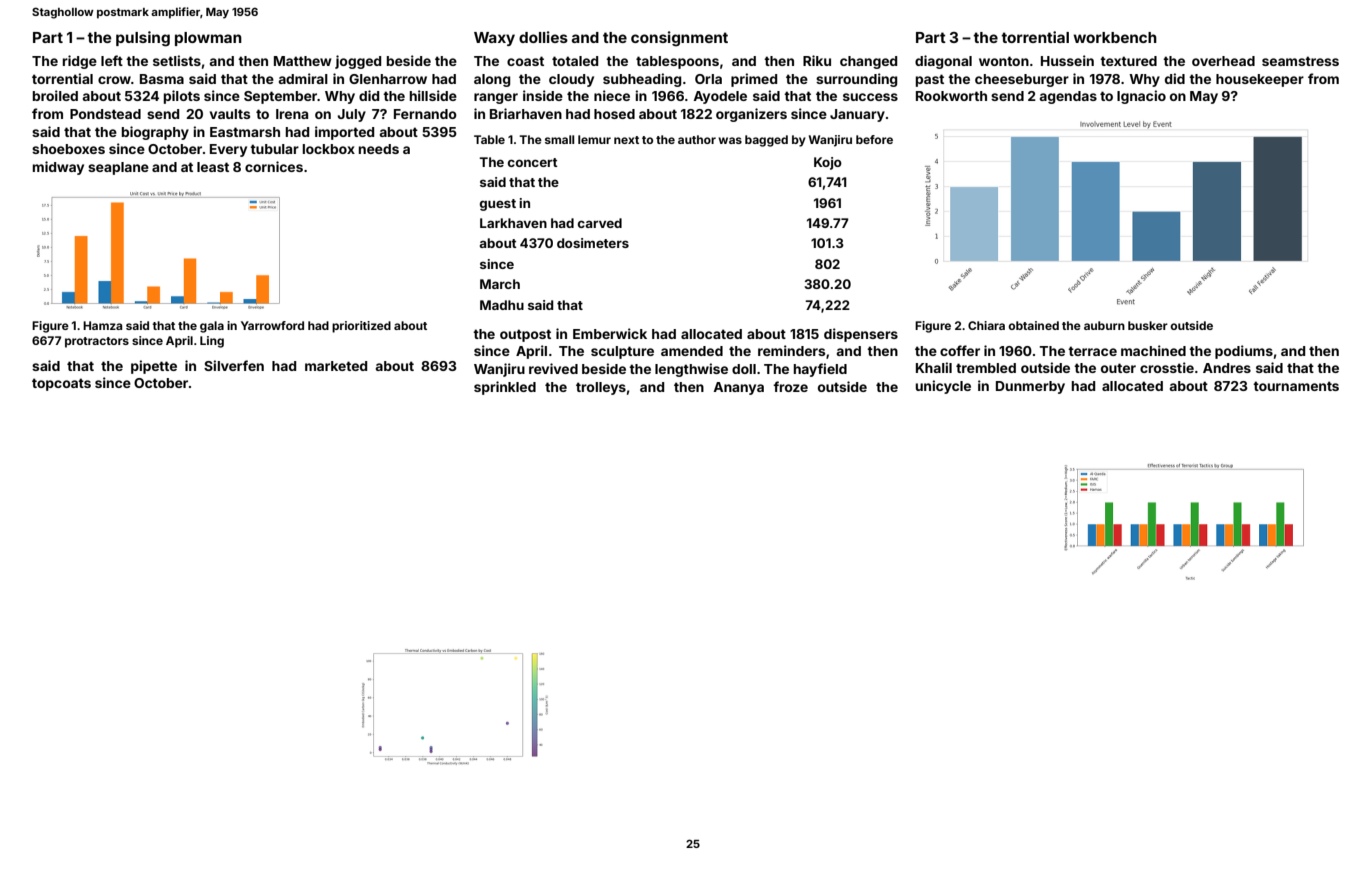 This screenshot has height=887, width=1372. What do you see at coordinates (679, 39) in the screenshot?
I see `consignment` at bounding box center [679, 39].
